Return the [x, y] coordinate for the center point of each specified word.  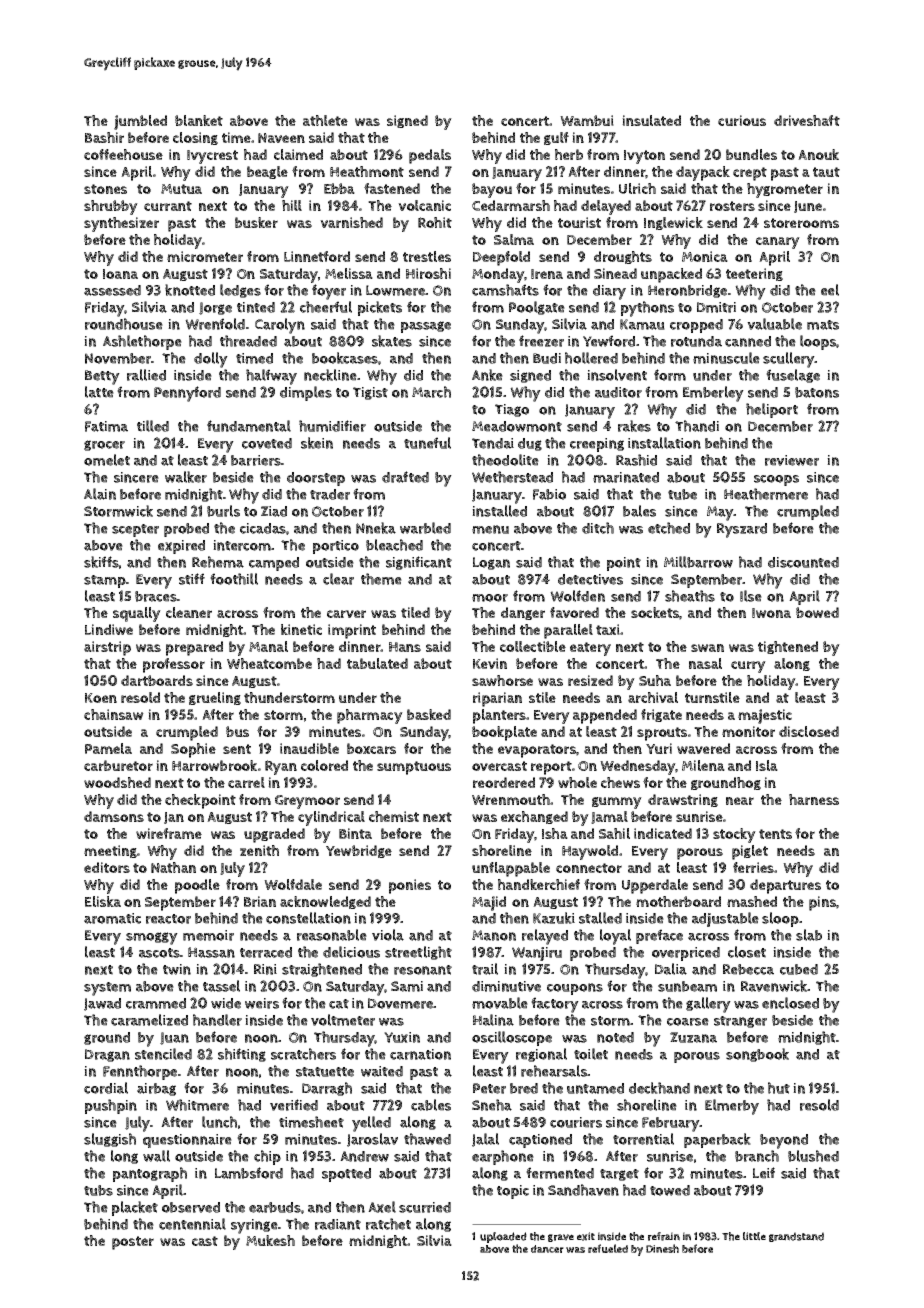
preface [659, 936]
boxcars [371, 748]
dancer [547, 1249]
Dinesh [662, 1248]
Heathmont [367, 171]
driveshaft [807, 120]
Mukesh [270, 1240]
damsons [114, 816]
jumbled [140, 122]
